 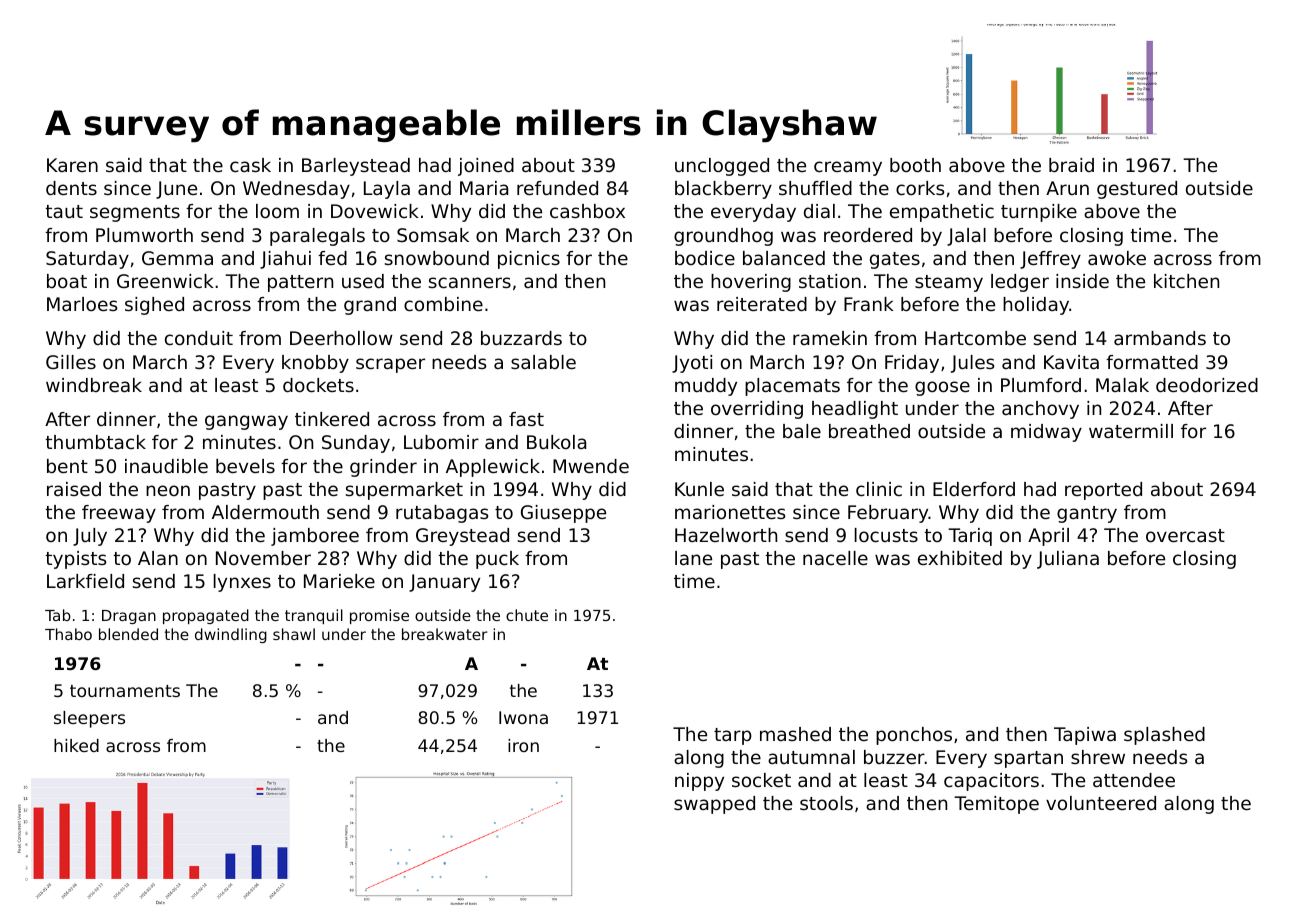 I want to click on reiterated, so click(x=762, y=304).
